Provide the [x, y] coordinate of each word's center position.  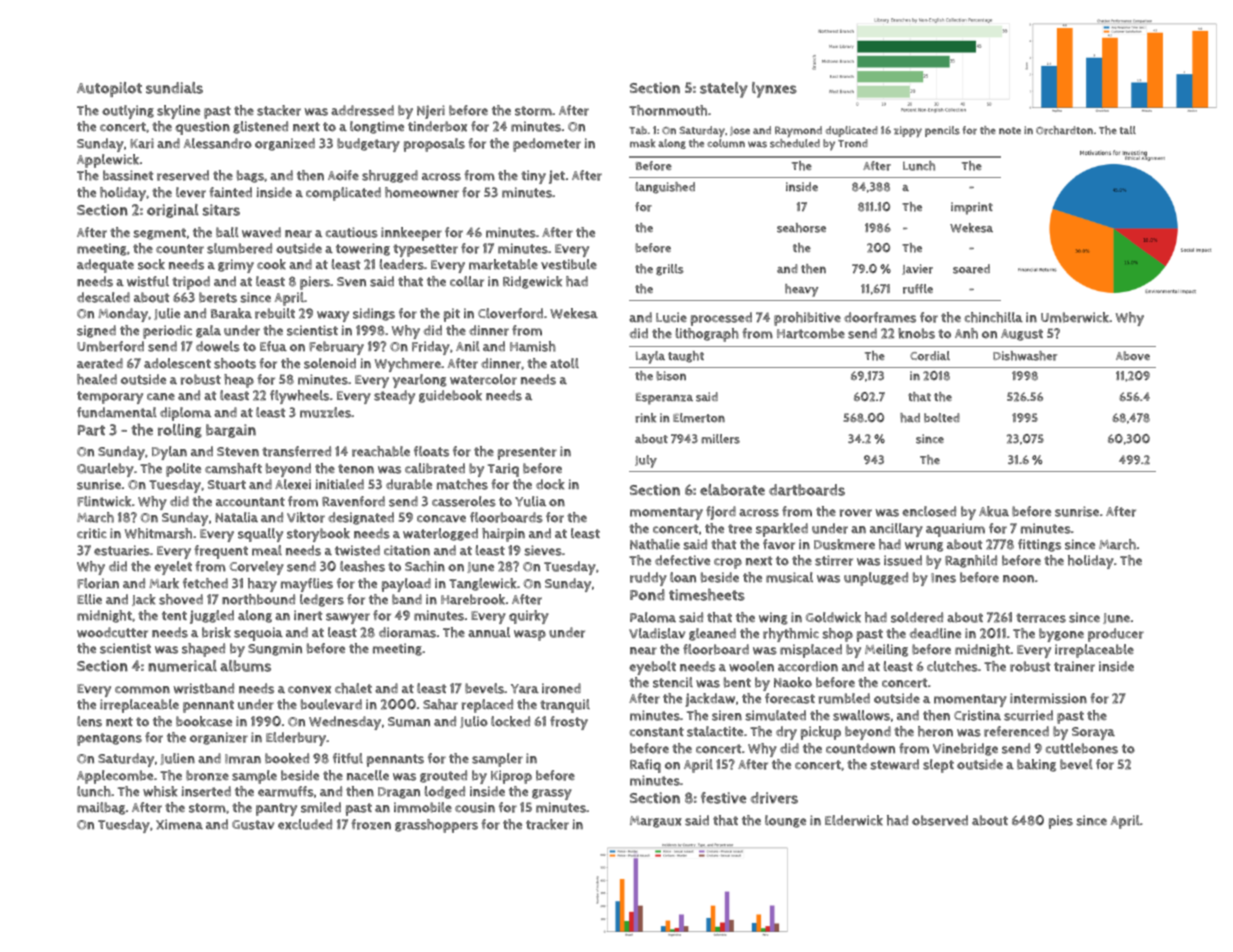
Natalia [236, 517]
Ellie [89, 599]
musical [789, 577]
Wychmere [408, 365]
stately [724, 90]
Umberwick [1075, 317]
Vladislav [657, 633]
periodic [167, 332]
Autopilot [109, 89]
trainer [1074, 666]
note [1010, 131]
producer [1116, 635]
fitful [348, 758]
